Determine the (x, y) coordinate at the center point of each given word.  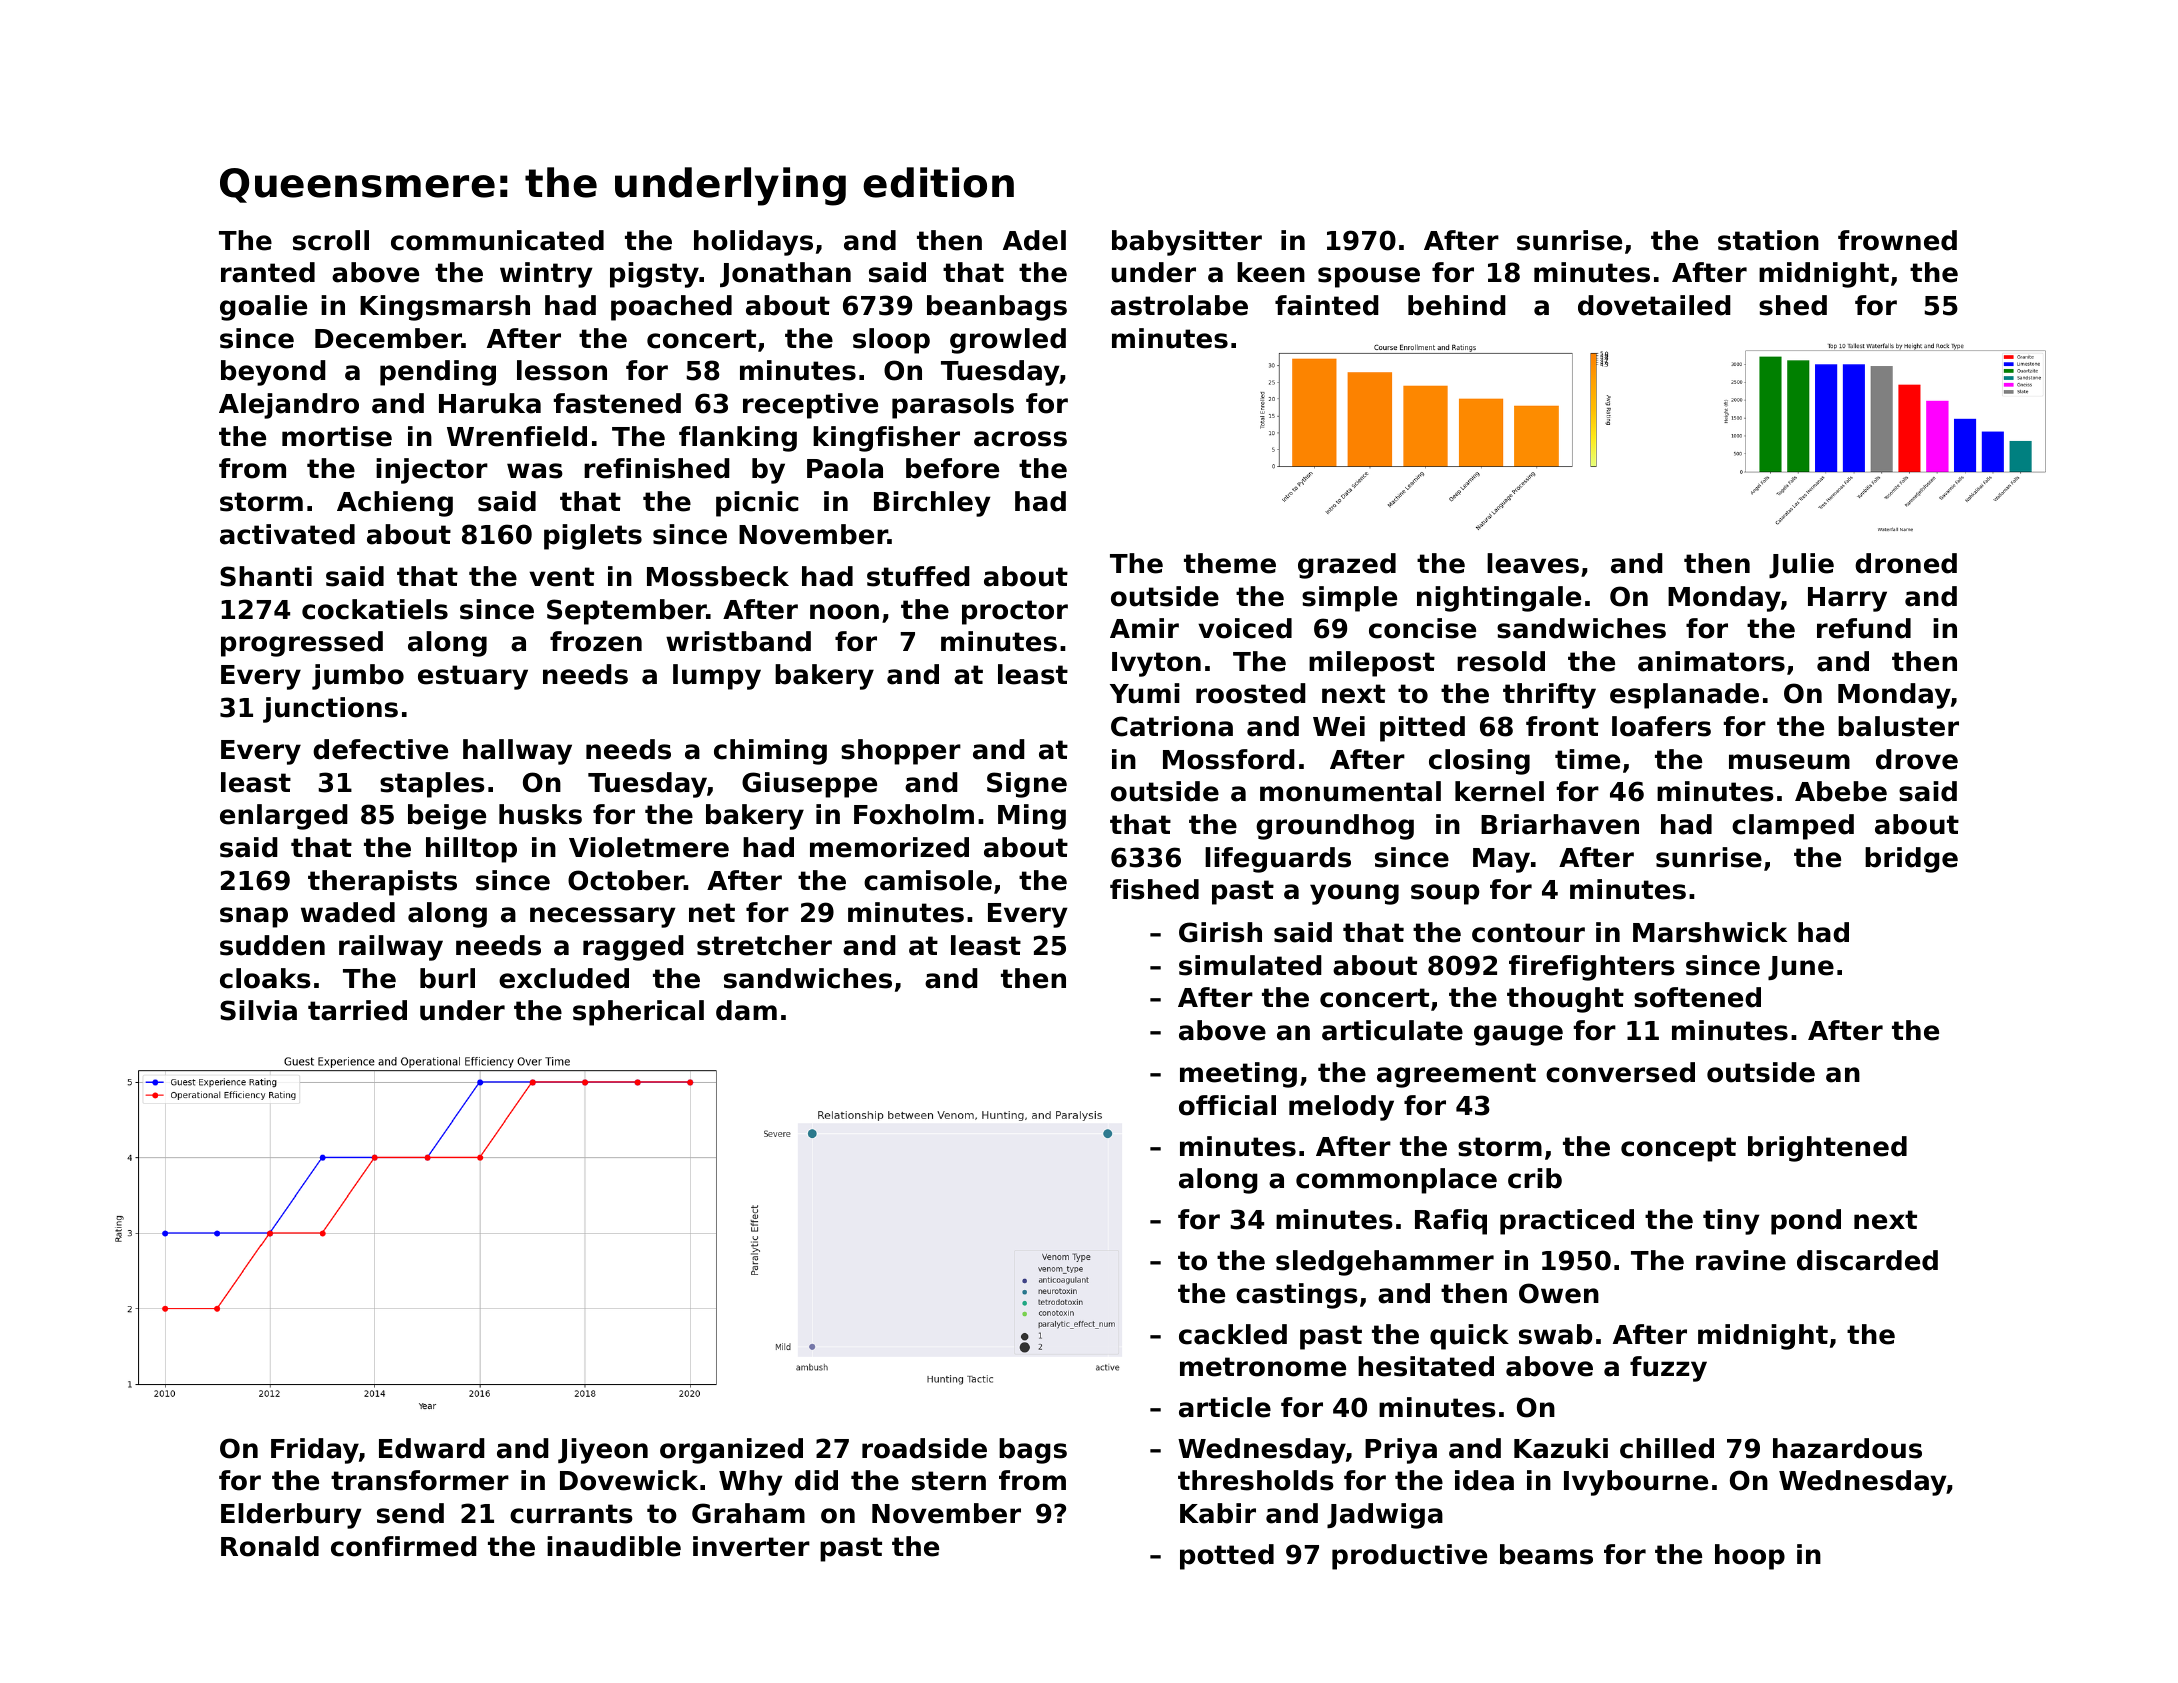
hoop (1750, 1557)
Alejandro (289, 406)
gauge (1518, 1035)
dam (746, 1010)
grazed (1347, 566)
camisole (928, 880)
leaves (1533, 563)
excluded (564, 978)
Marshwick (1710, 932)
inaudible (614, 1546)
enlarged (284, 817)
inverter (751, 1546)
